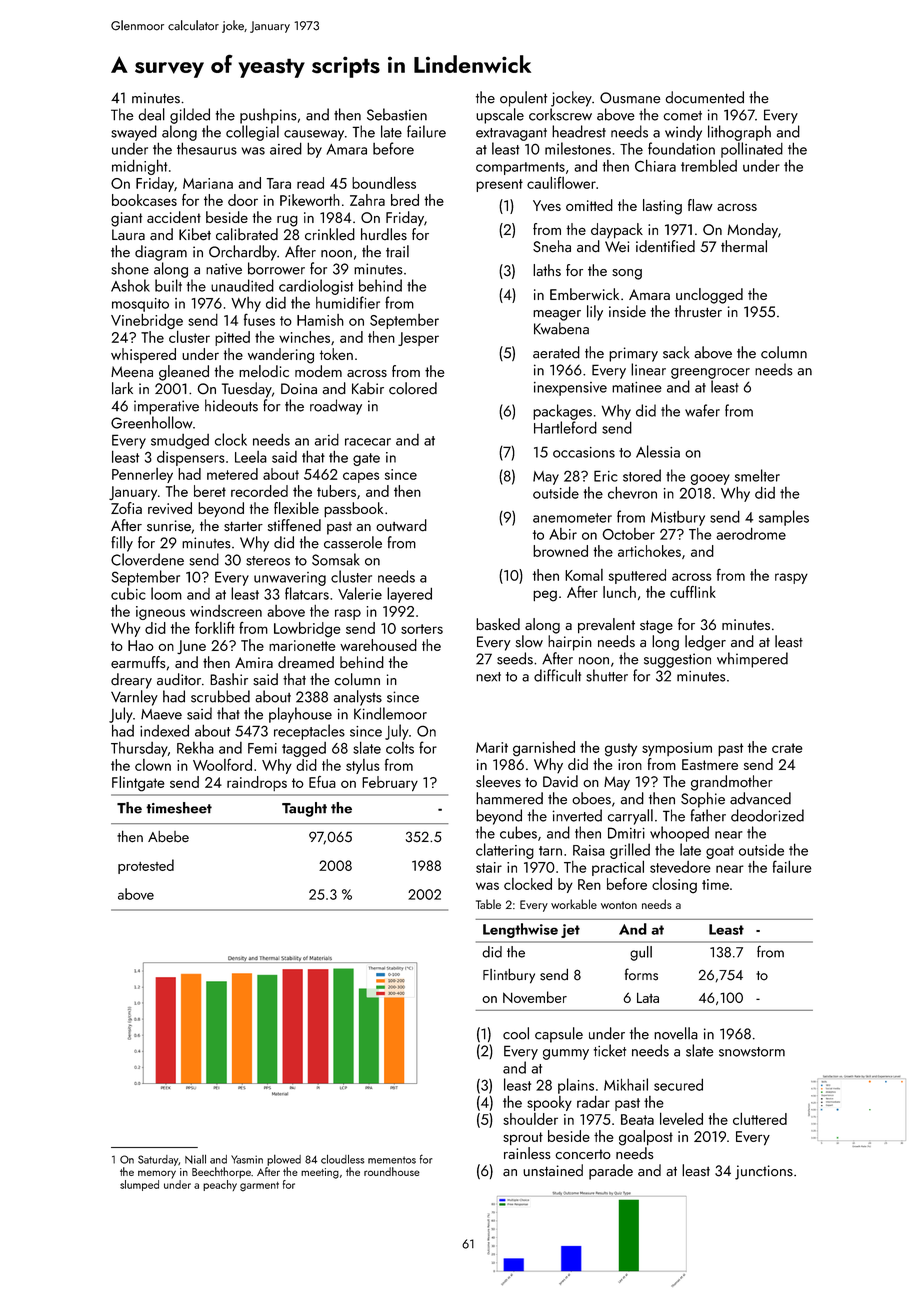 This image has width=924, height=1308. What do you see at coordinates (126, 508) in the image?
I see `Zofia` at bounding box center [126, 508].
